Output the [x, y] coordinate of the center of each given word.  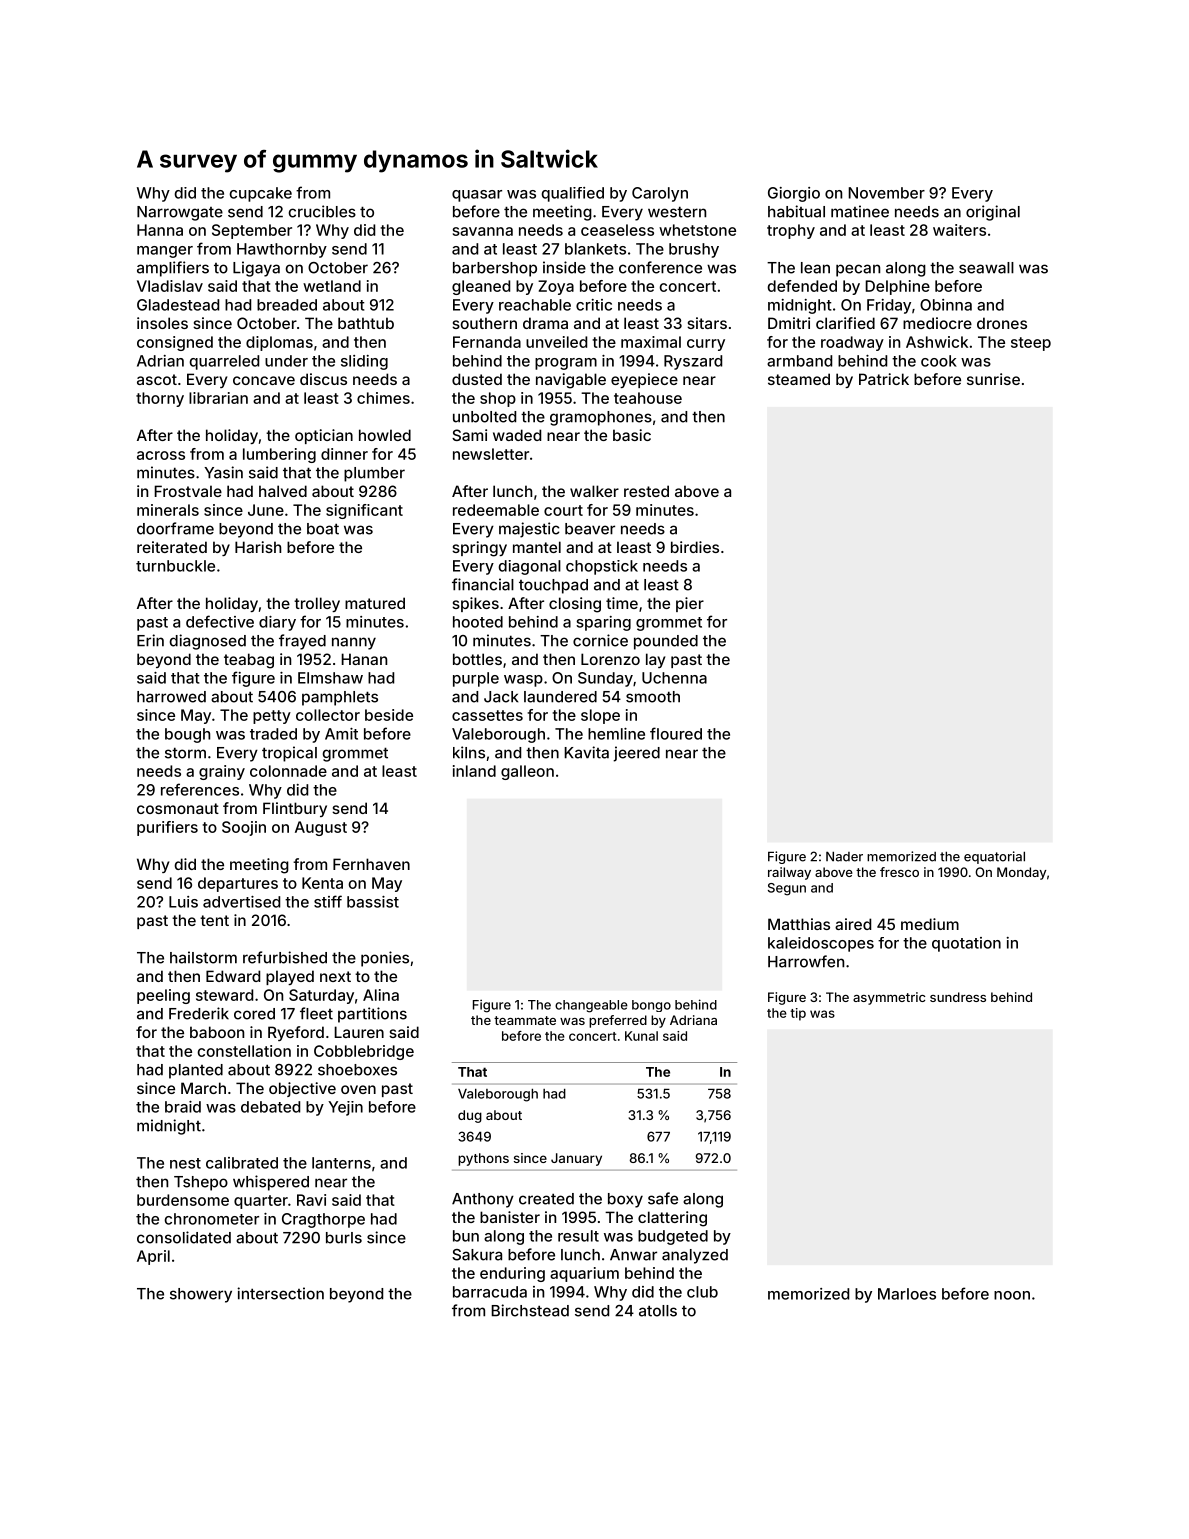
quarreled [224, 362]
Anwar [633, 1255]
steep [1031, 344]
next [335, 976]
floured [676, 733]
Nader [844, 856]
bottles [477, 659]
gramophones [601, 418]
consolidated [184, 1237]
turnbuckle [175, 566]
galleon [527, 772]
